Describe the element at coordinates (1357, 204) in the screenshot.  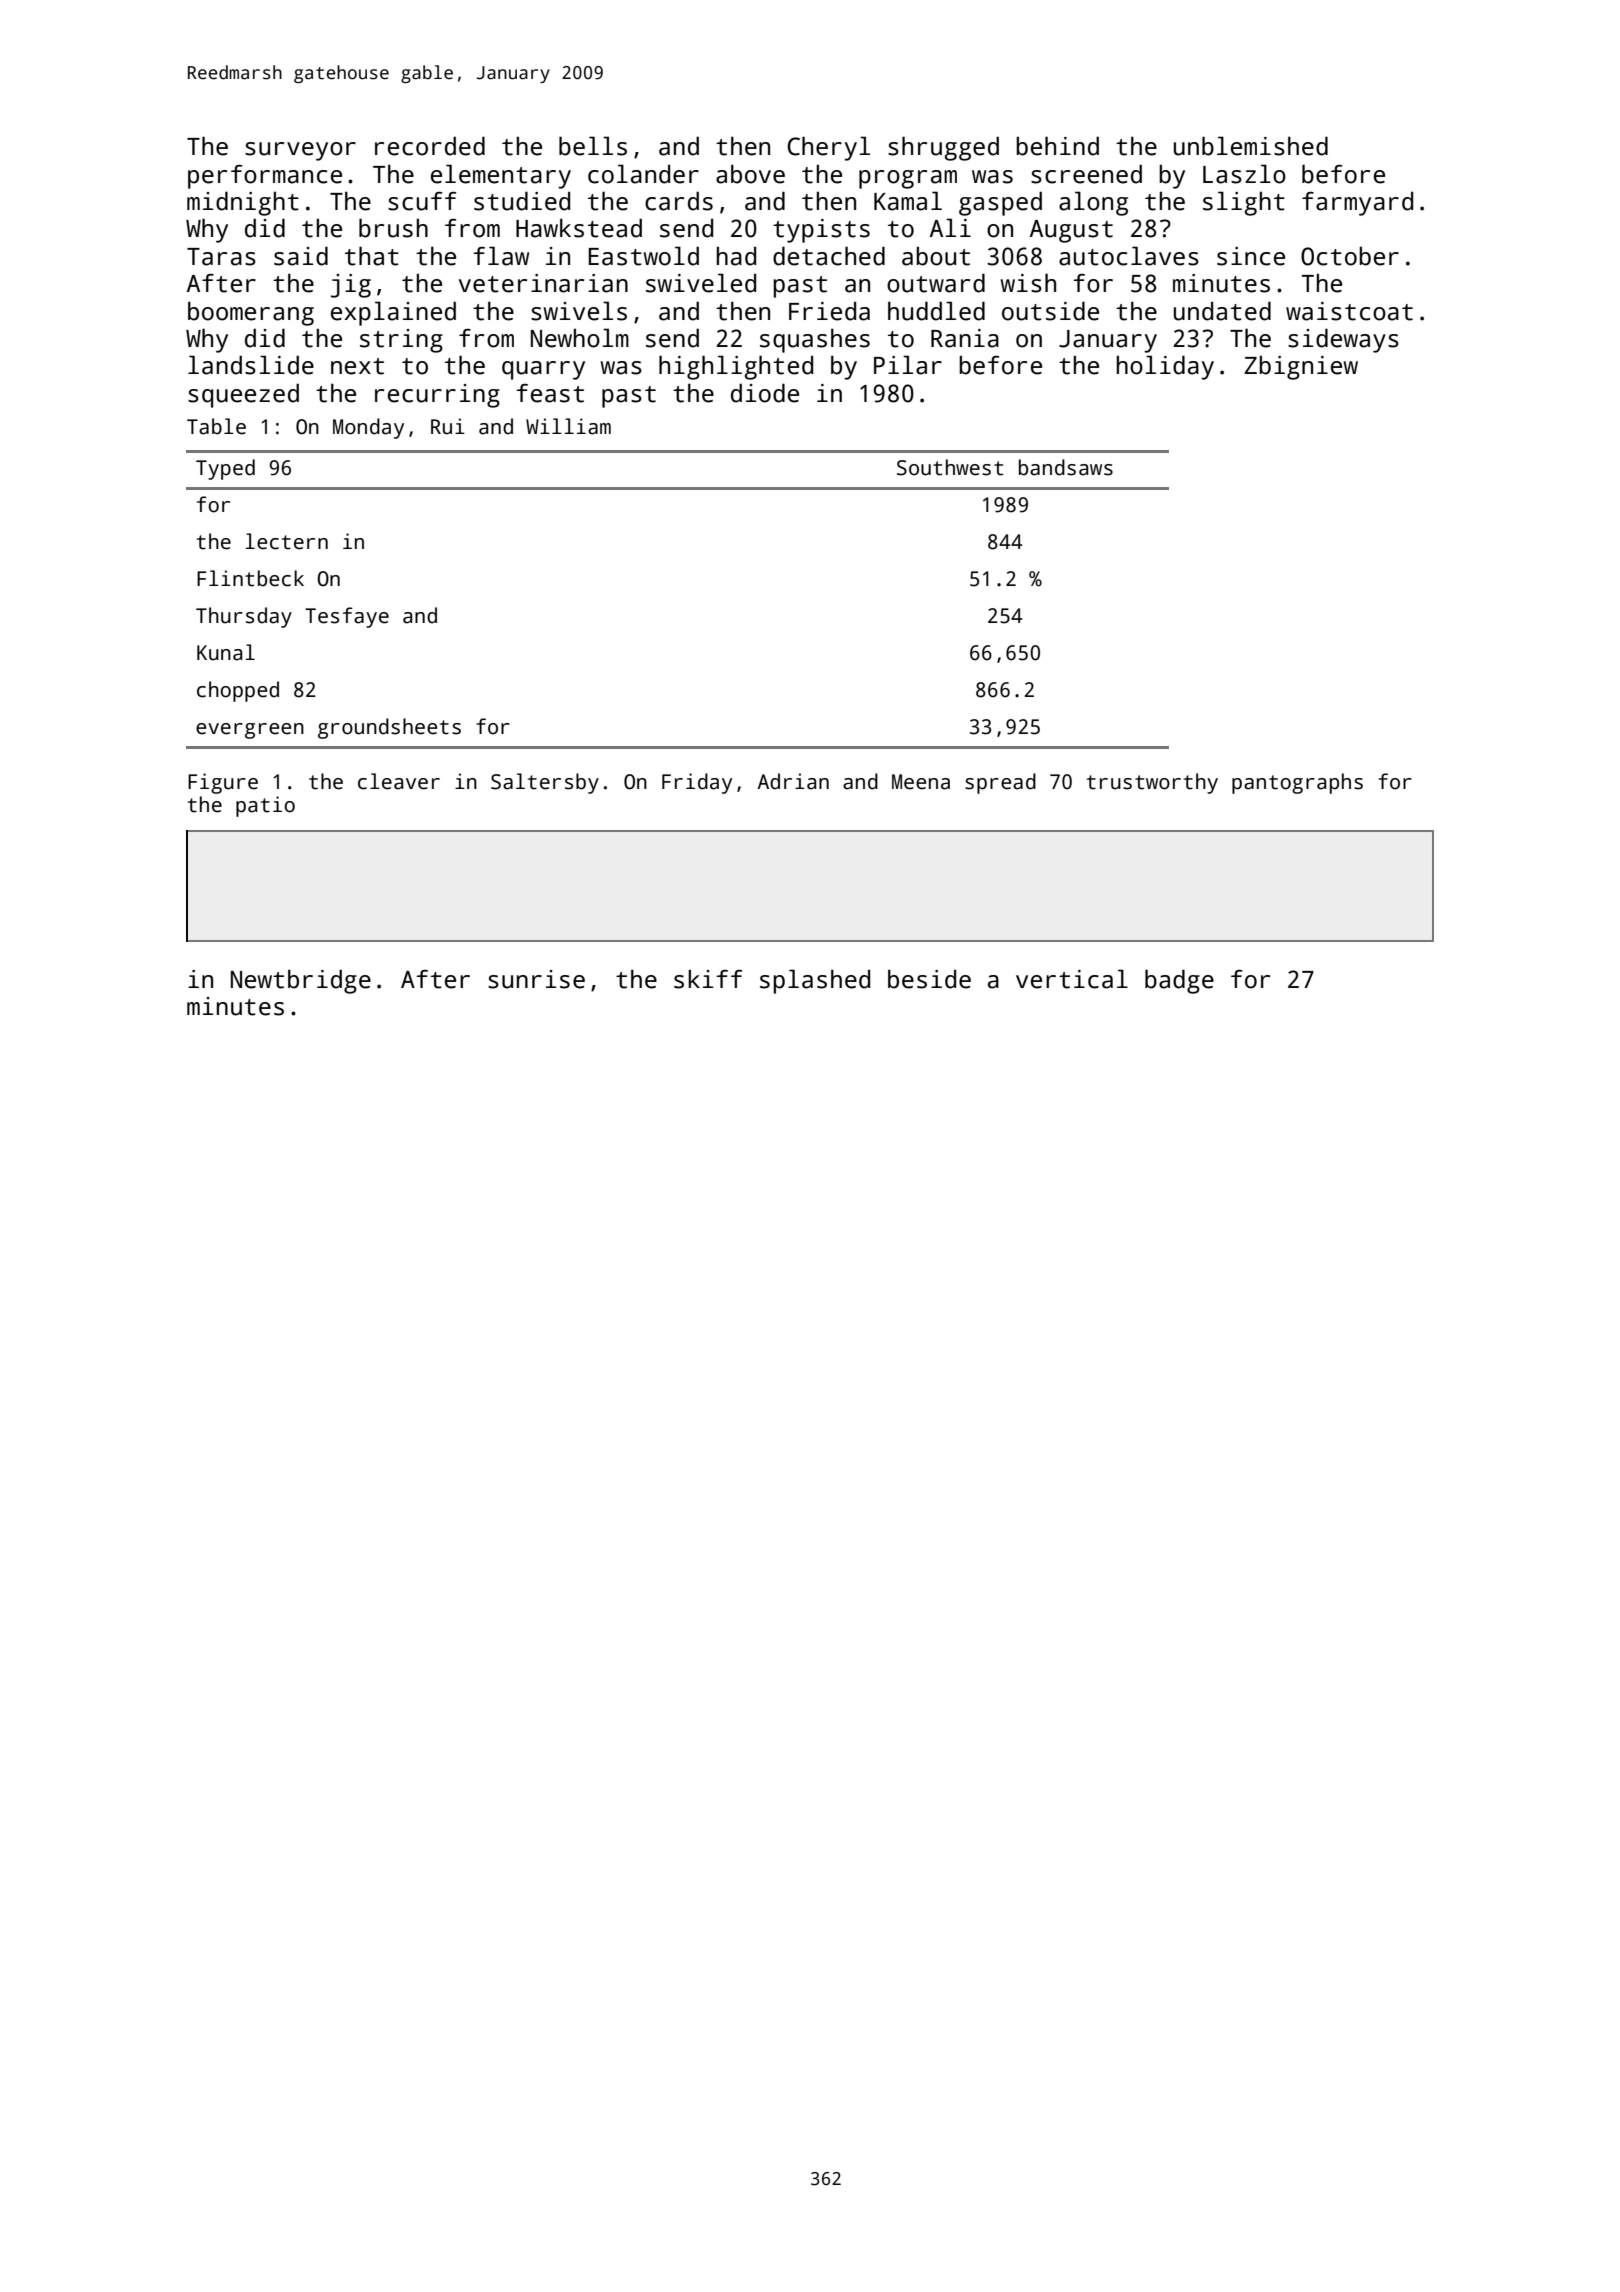
I see `farmyard` at that location.
